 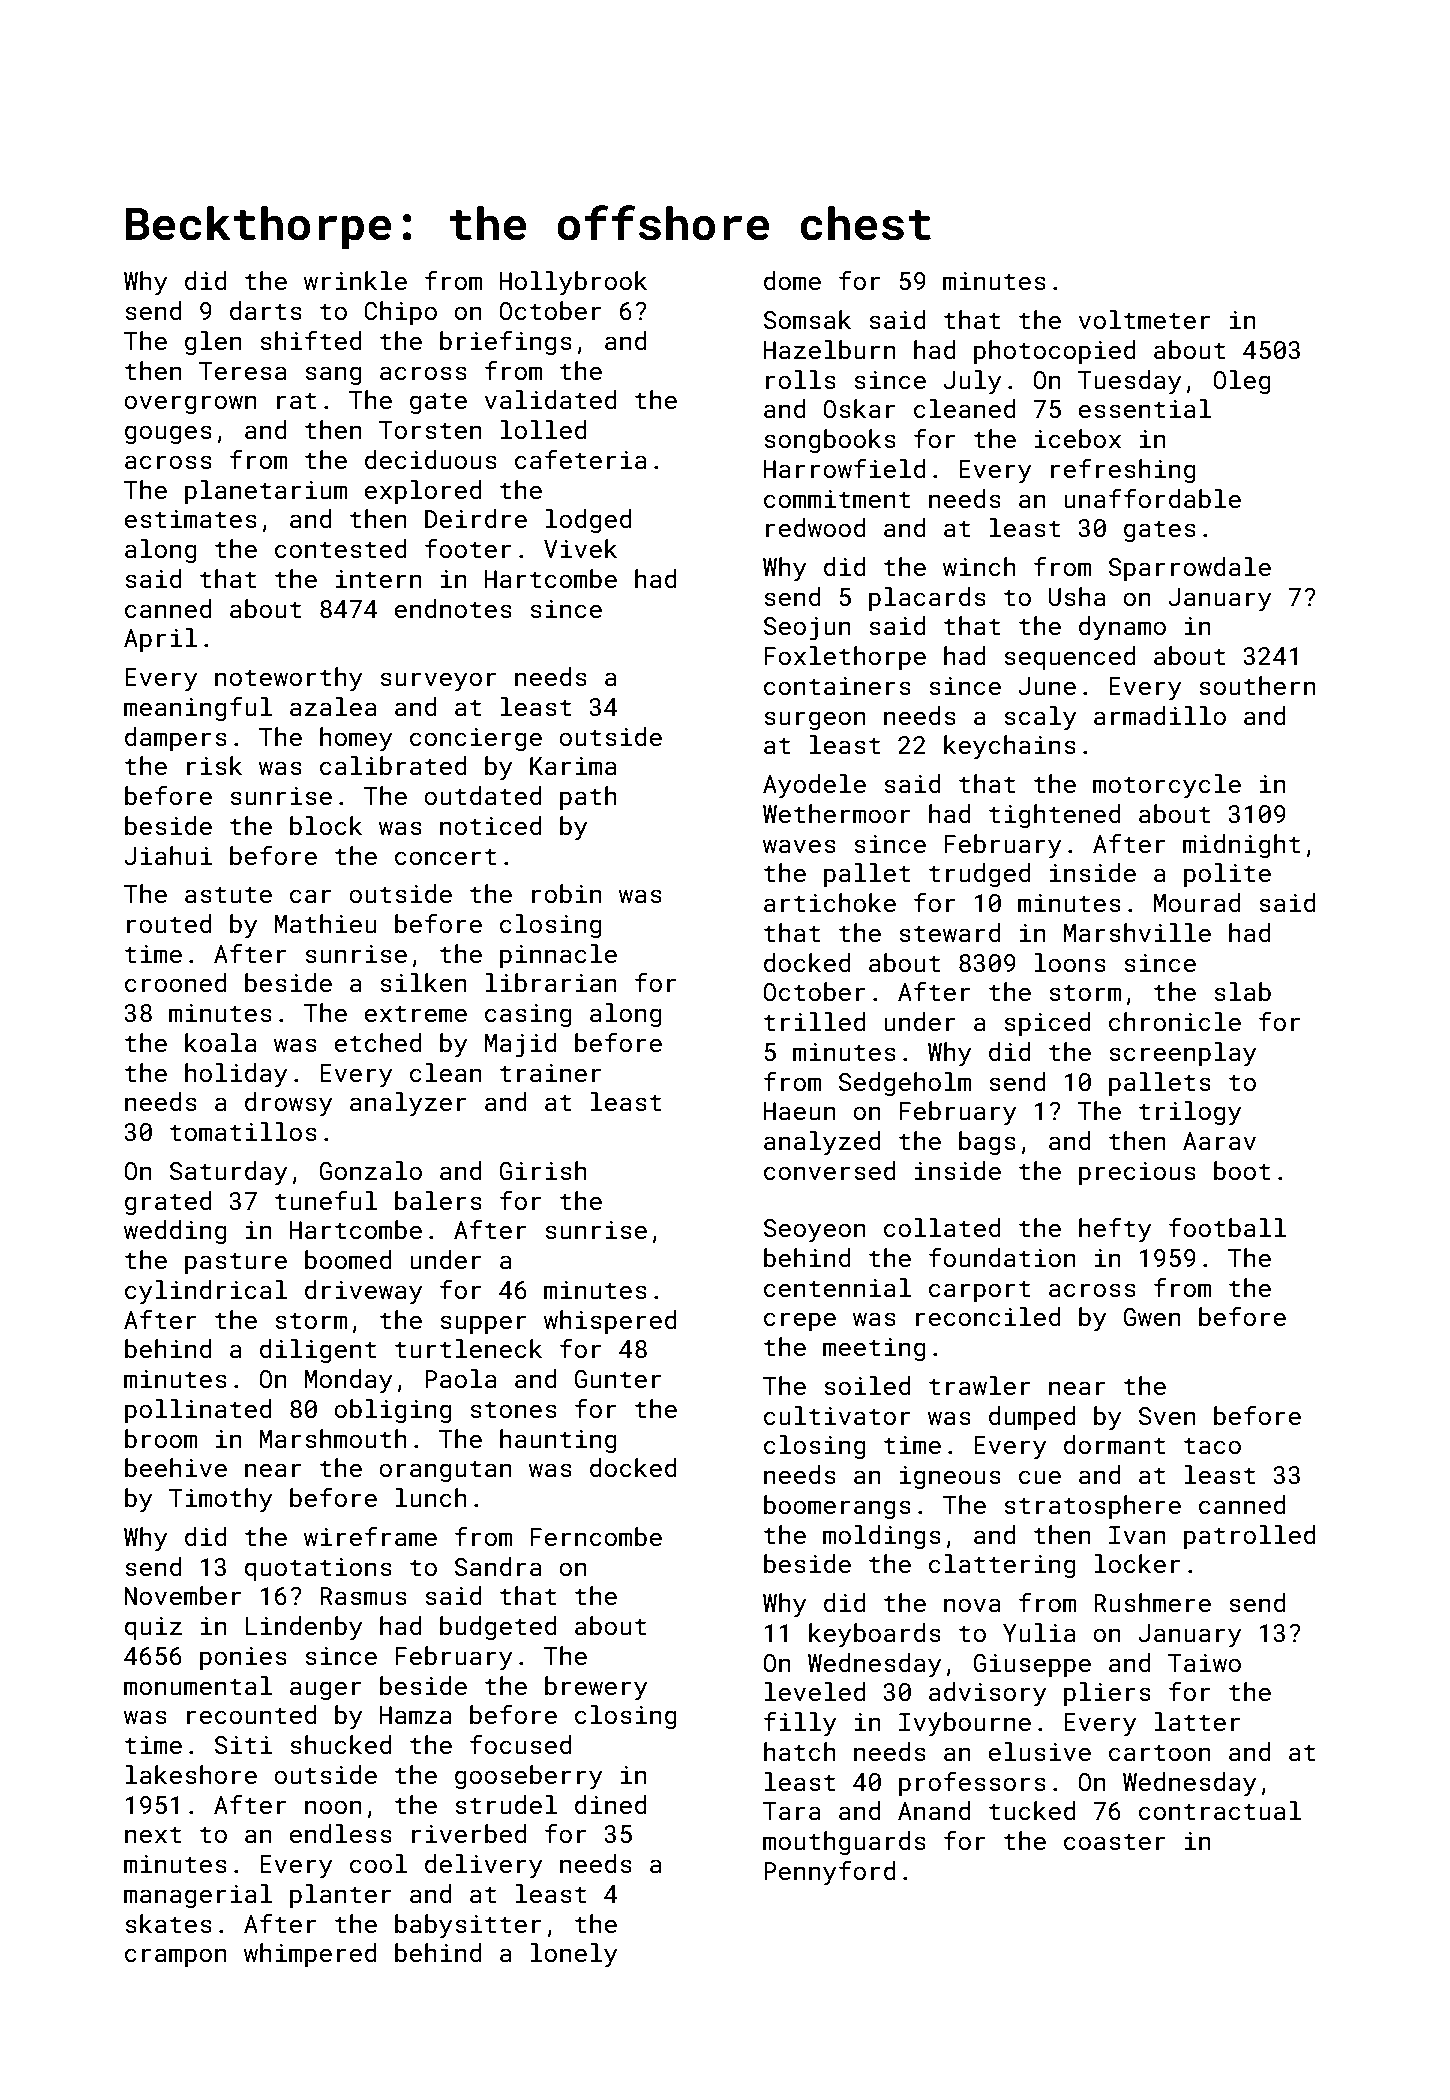 I want to click on wrinkle, so click(x=355, y=281).
